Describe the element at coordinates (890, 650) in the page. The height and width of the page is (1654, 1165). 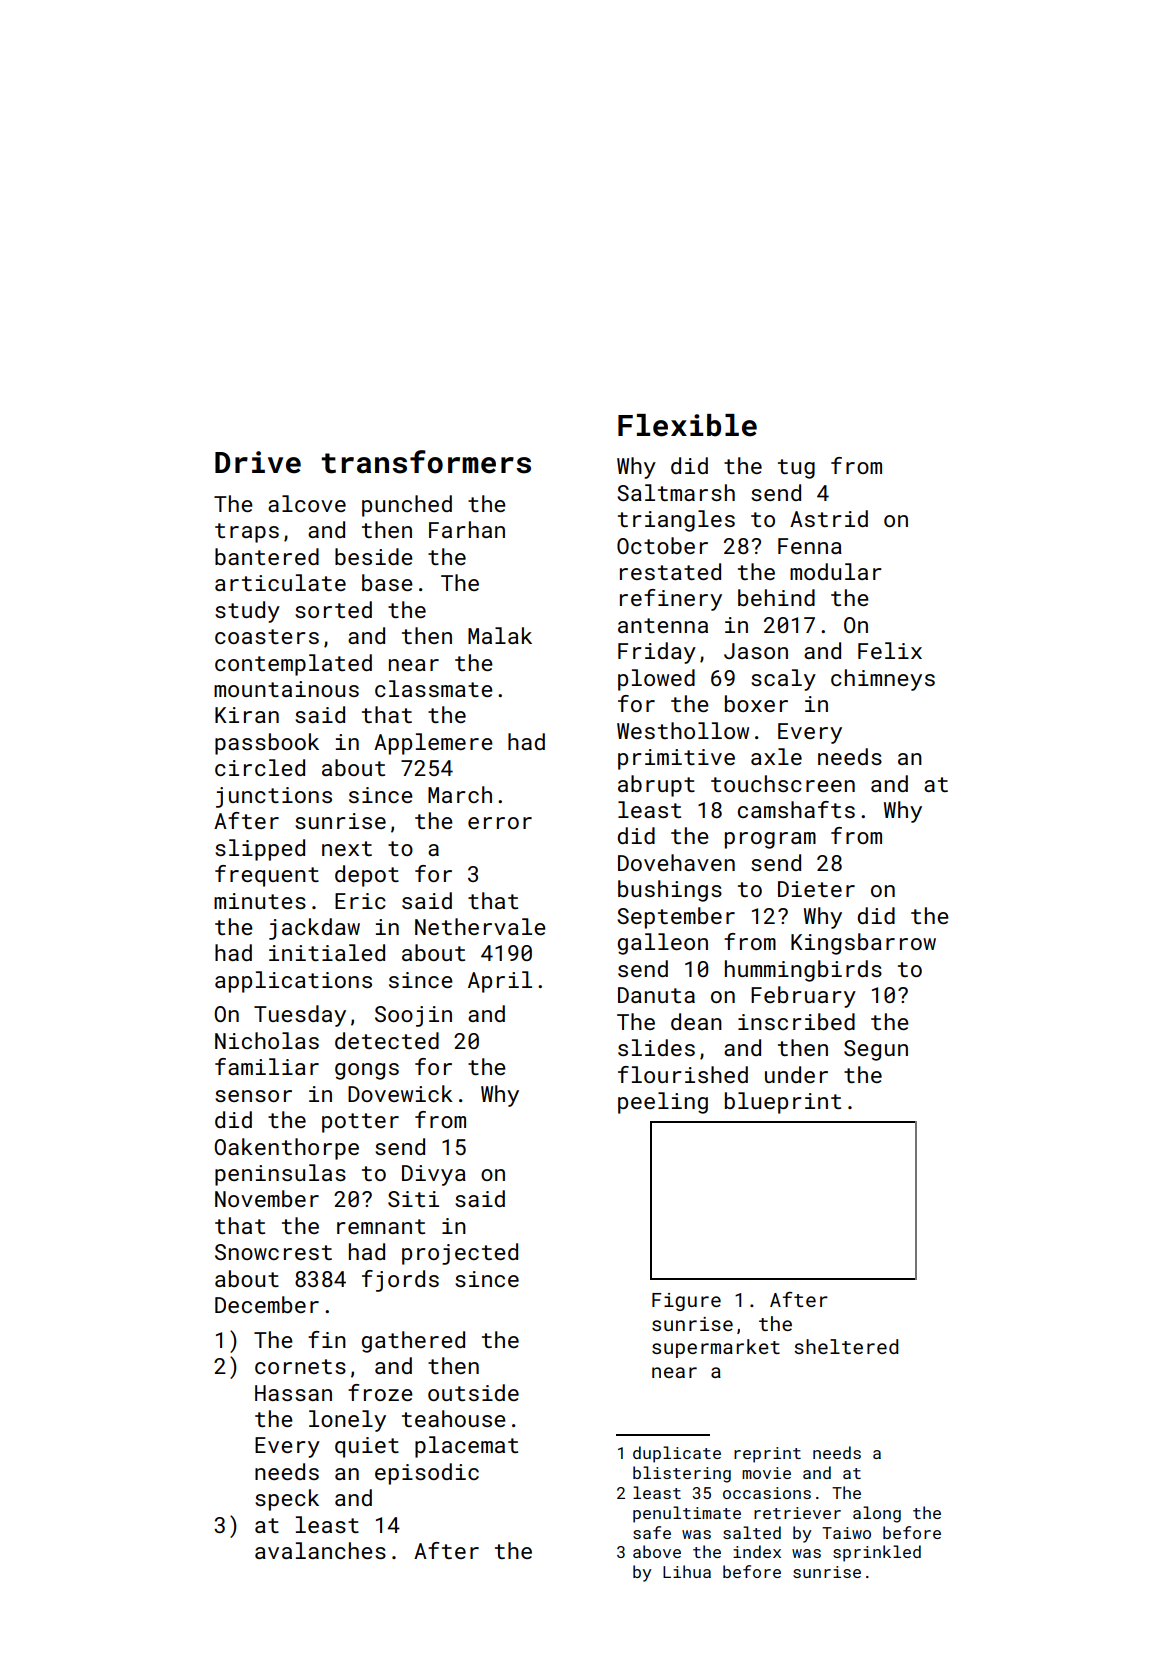
I see `Felix` at that location.
